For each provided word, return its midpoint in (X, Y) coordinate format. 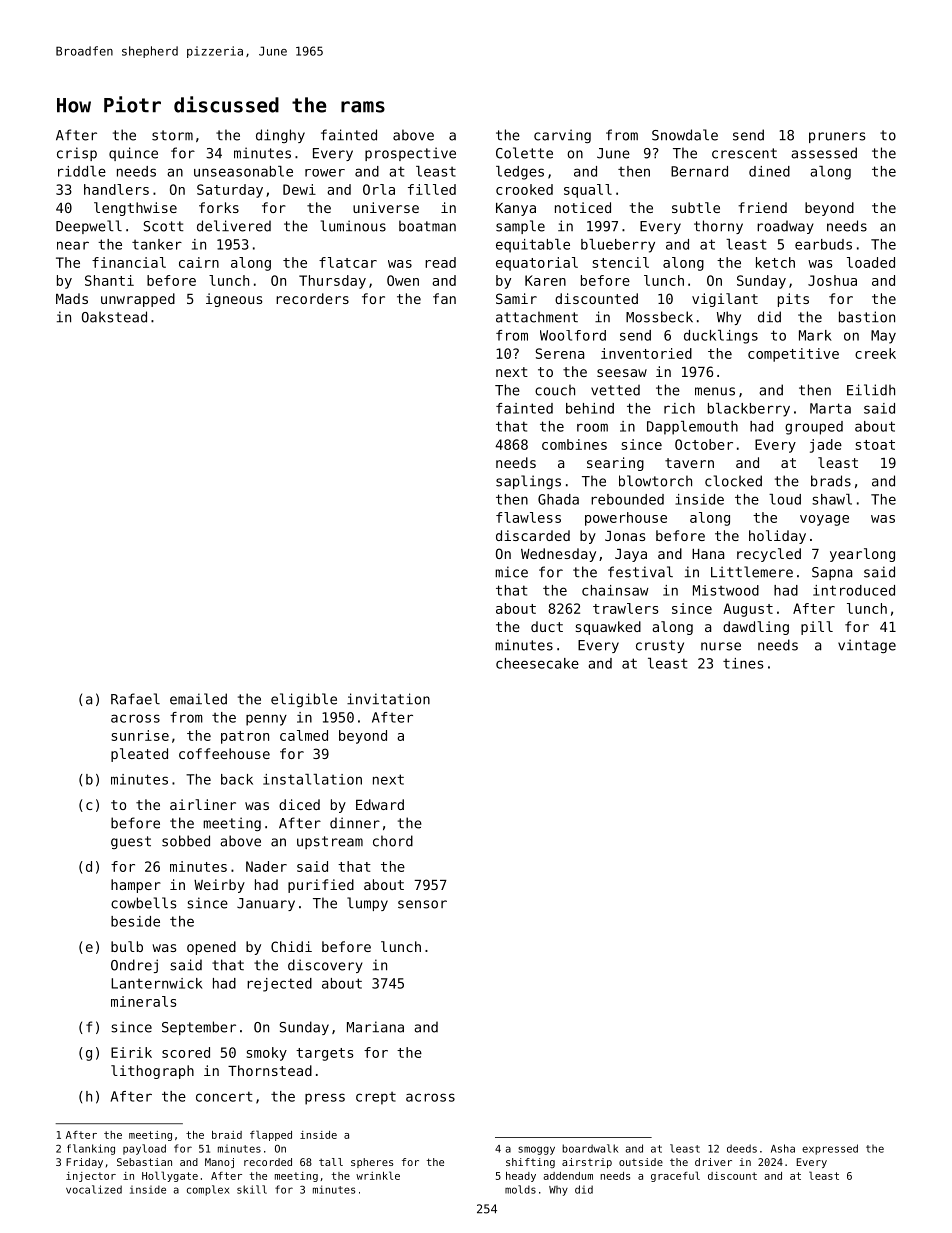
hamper (136, 886)
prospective (410, 154)
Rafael (135, 699)
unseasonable (243, 171)
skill (252, 1189)
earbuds (823, 244)
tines (743, 663)
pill (817, 628)
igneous (234, 300)
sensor (422, 904)
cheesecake (537, 663)
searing (615, 464)
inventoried (646, 353)
